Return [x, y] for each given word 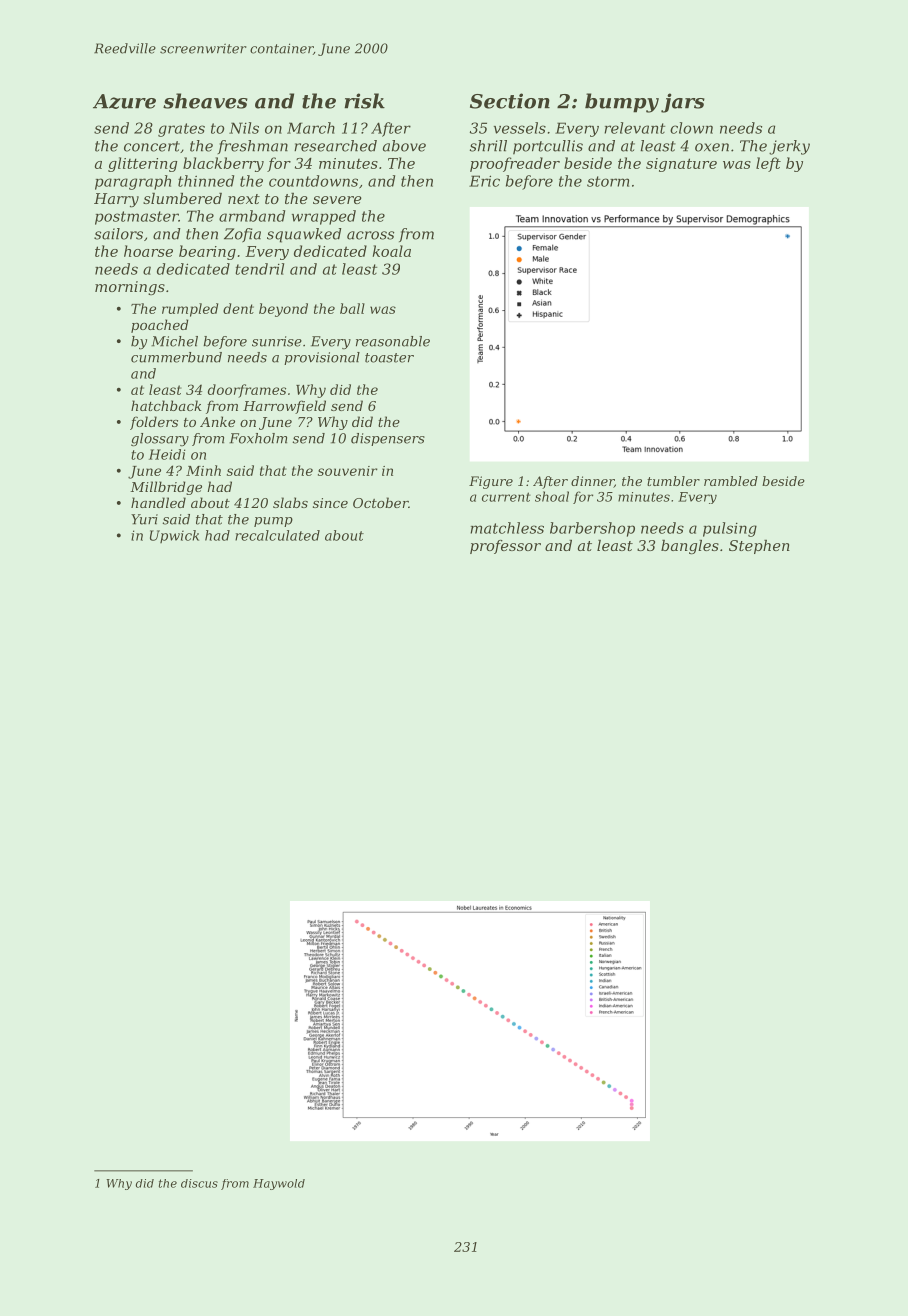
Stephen [759, 547]
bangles [690, 547]
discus [199, 1183]
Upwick [174, 536]
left [768, 164]
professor [505, 547]
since [330, 503]
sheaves [205, 101]
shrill [488, 146]
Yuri [144, 519]
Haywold [279, 1184]
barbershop [592, 529]
